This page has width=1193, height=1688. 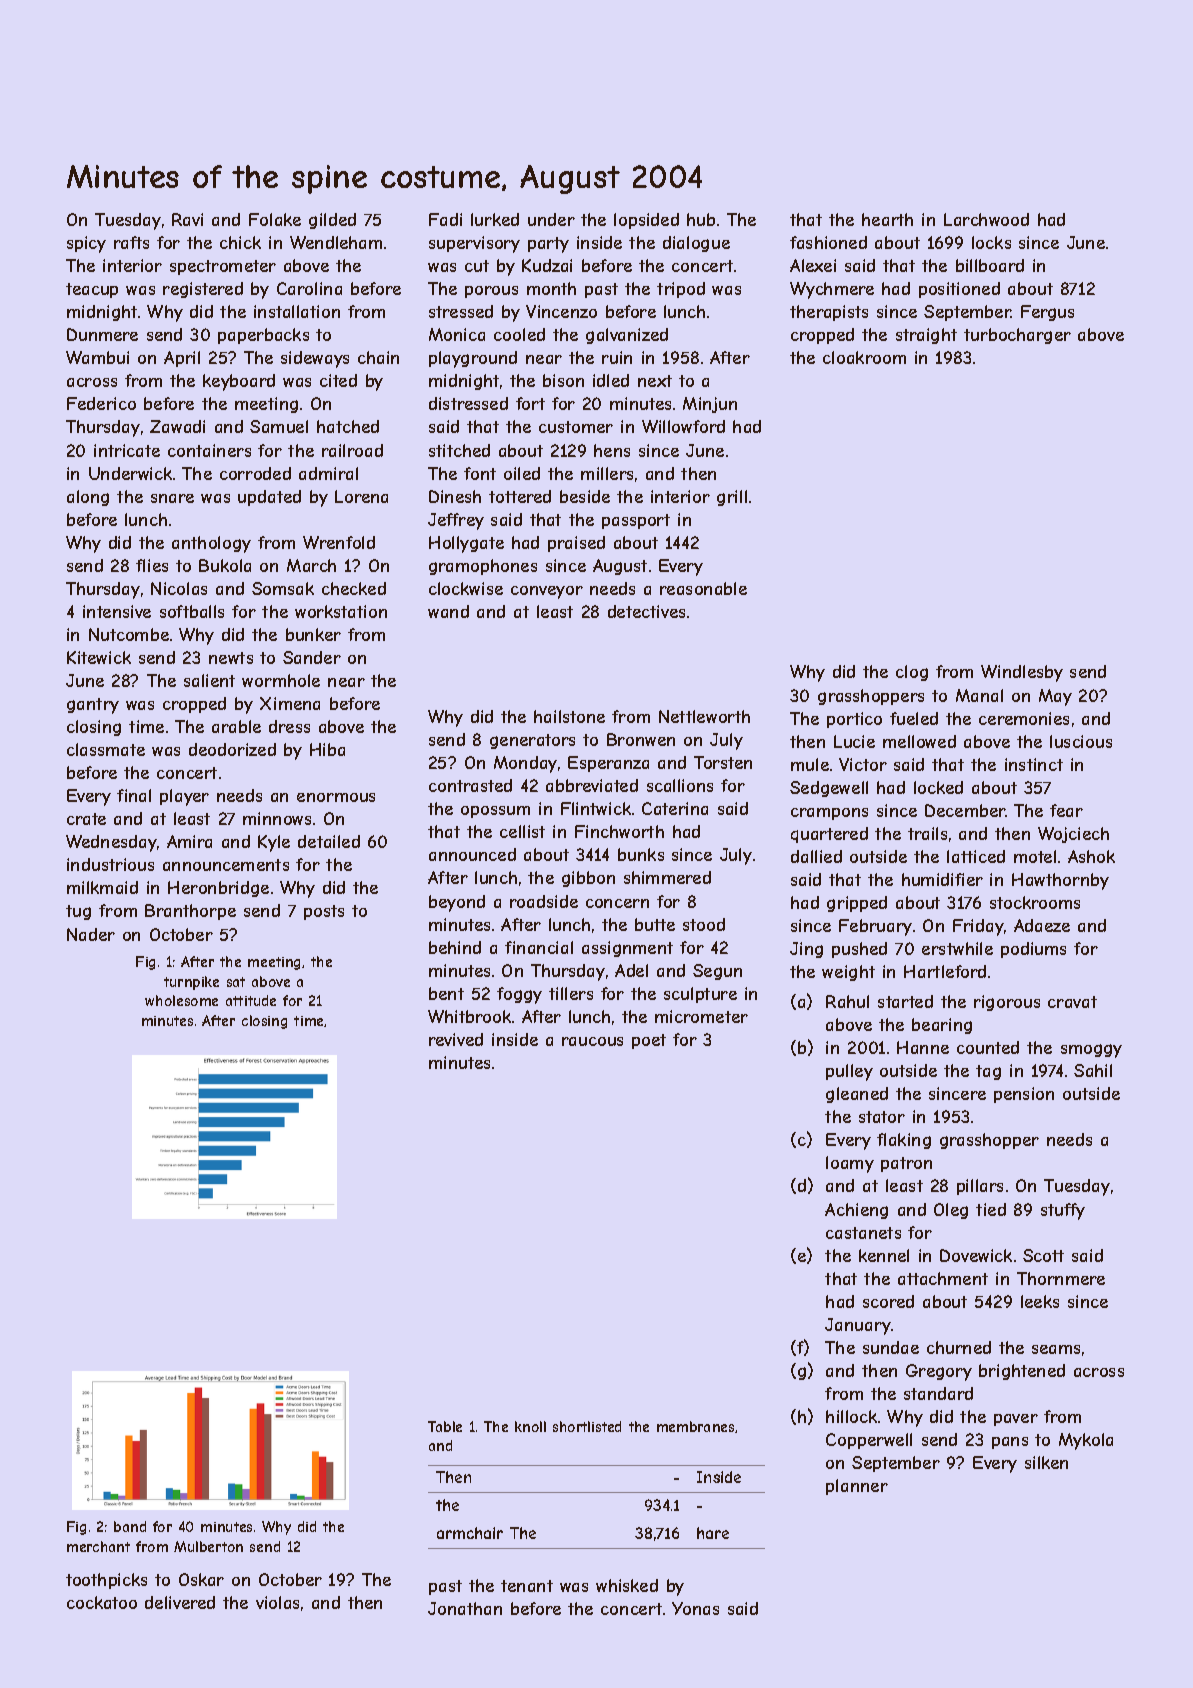 I want to click on band, so click(x=130, y=1526).
